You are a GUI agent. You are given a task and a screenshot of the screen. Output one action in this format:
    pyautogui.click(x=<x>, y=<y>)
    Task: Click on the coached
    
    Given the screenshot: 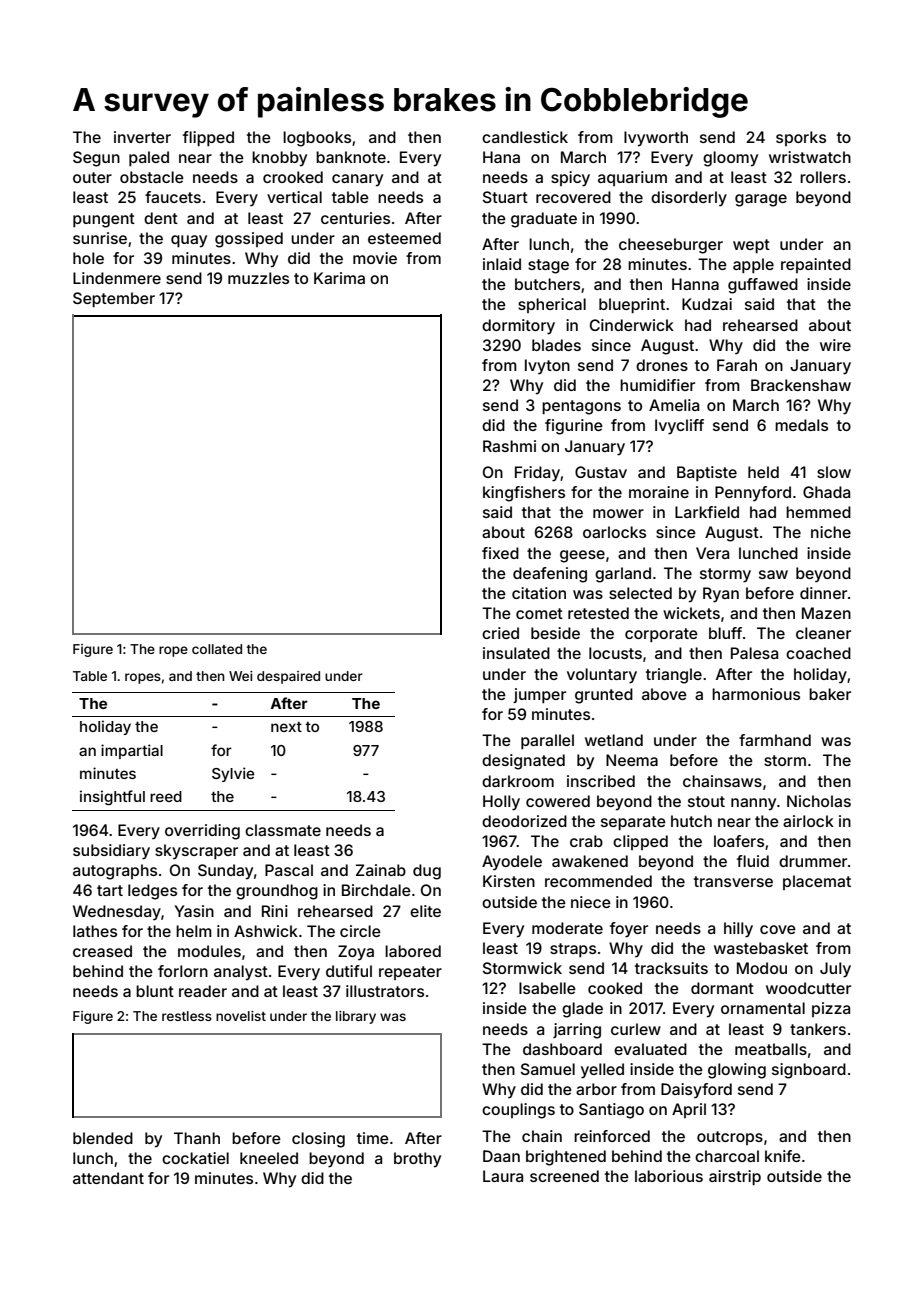 What is the action you would take?
    pyautogui.click(x=818, y=653)
